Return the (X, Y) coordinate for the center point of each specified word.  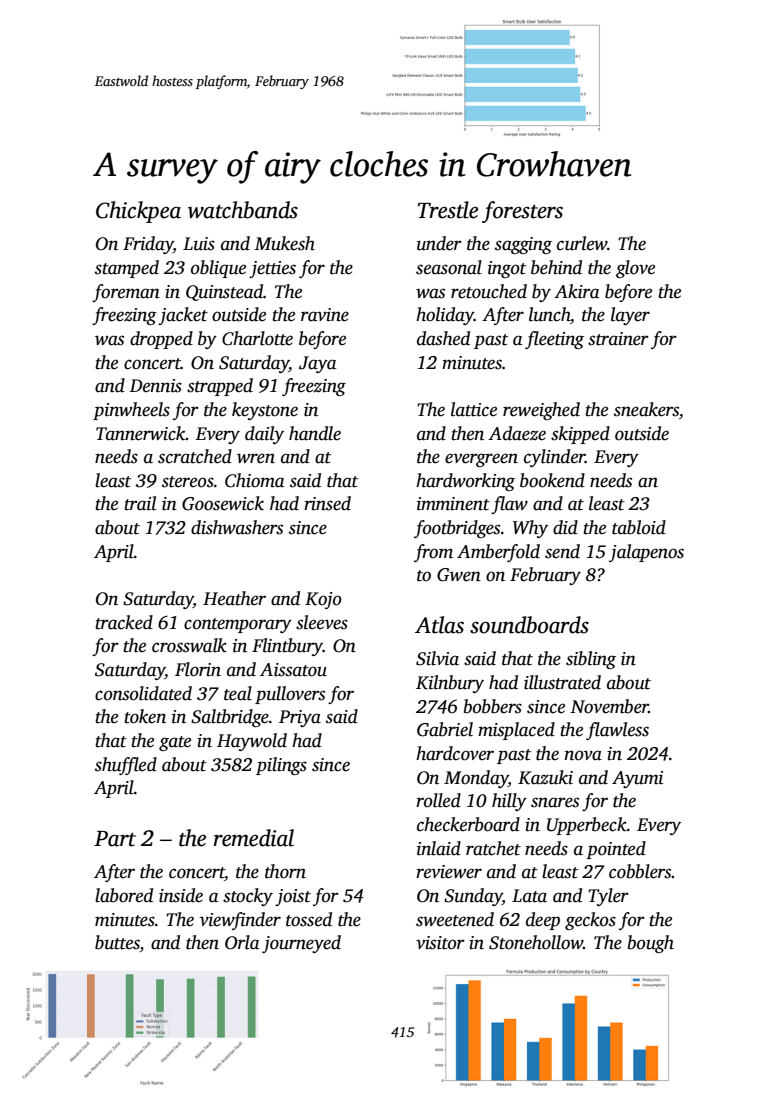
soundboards (529, 625)
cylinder (554, 458)
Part (115, 839)
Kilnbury (450, 684)
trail (140, 503)
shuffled (126, 766)
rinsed (327, 503)
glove (635, 269)
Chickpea (138, 212)
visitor (440, 943)
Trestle (448, 210)
